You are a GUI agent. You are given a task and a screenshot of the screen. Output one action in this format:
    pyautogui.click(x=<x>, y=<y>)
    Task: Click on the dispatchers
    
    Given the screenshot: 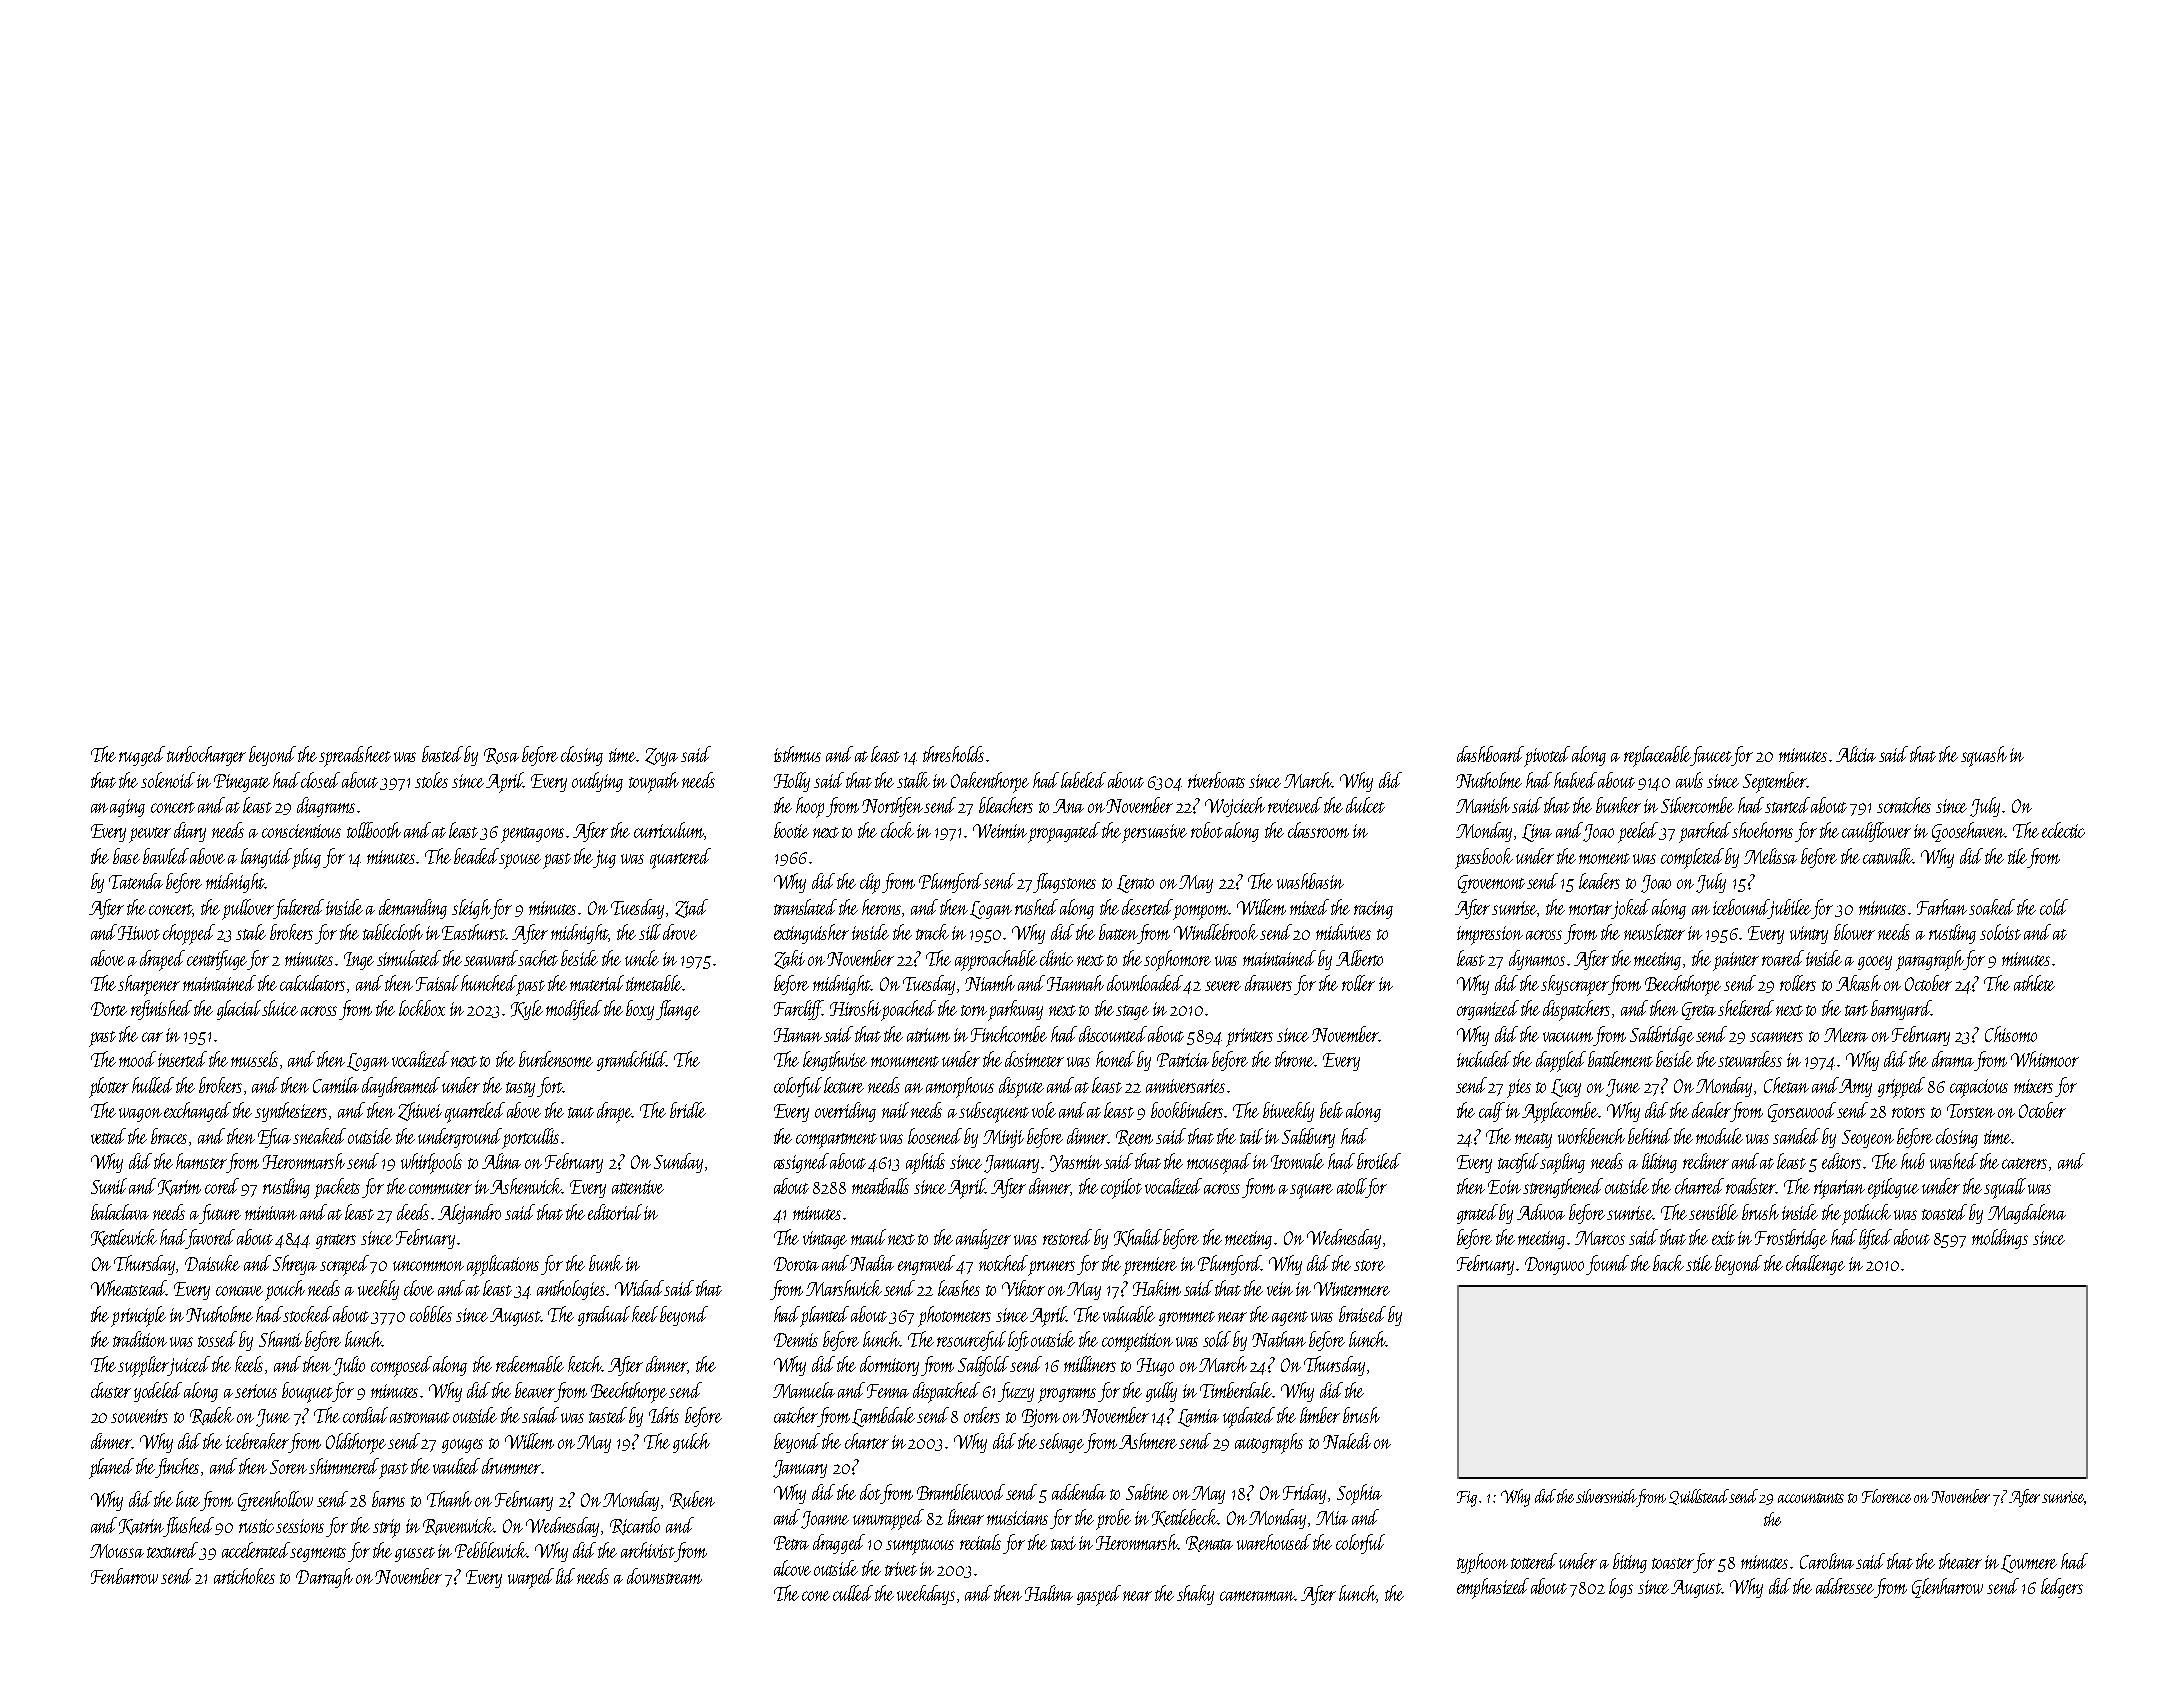 What is the action you would take?
    pyautogui.click(x=1576, y=1010)
